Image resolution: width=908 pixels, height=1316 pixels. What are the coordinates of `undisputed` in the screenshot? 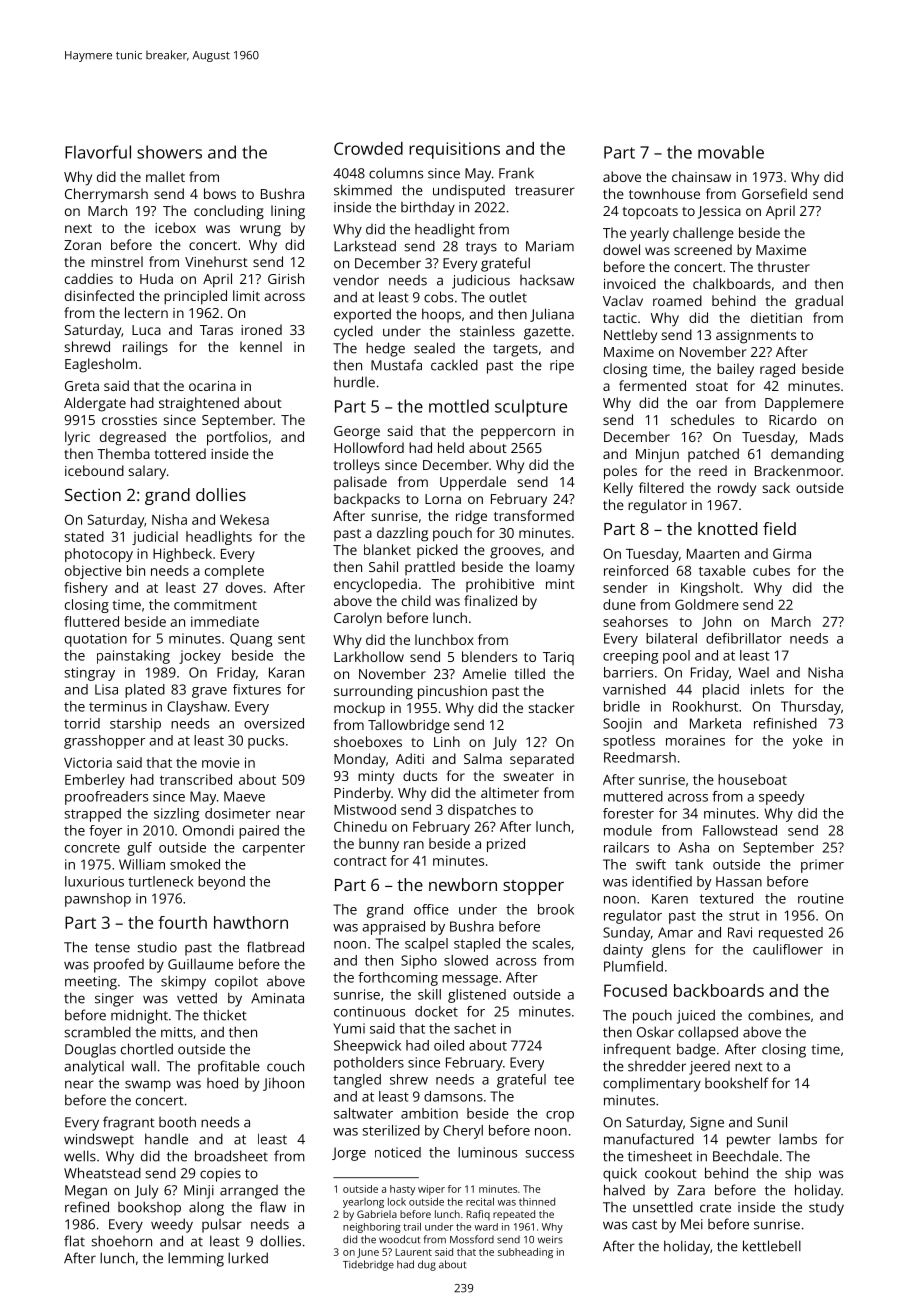 It's located at (469, 191).
